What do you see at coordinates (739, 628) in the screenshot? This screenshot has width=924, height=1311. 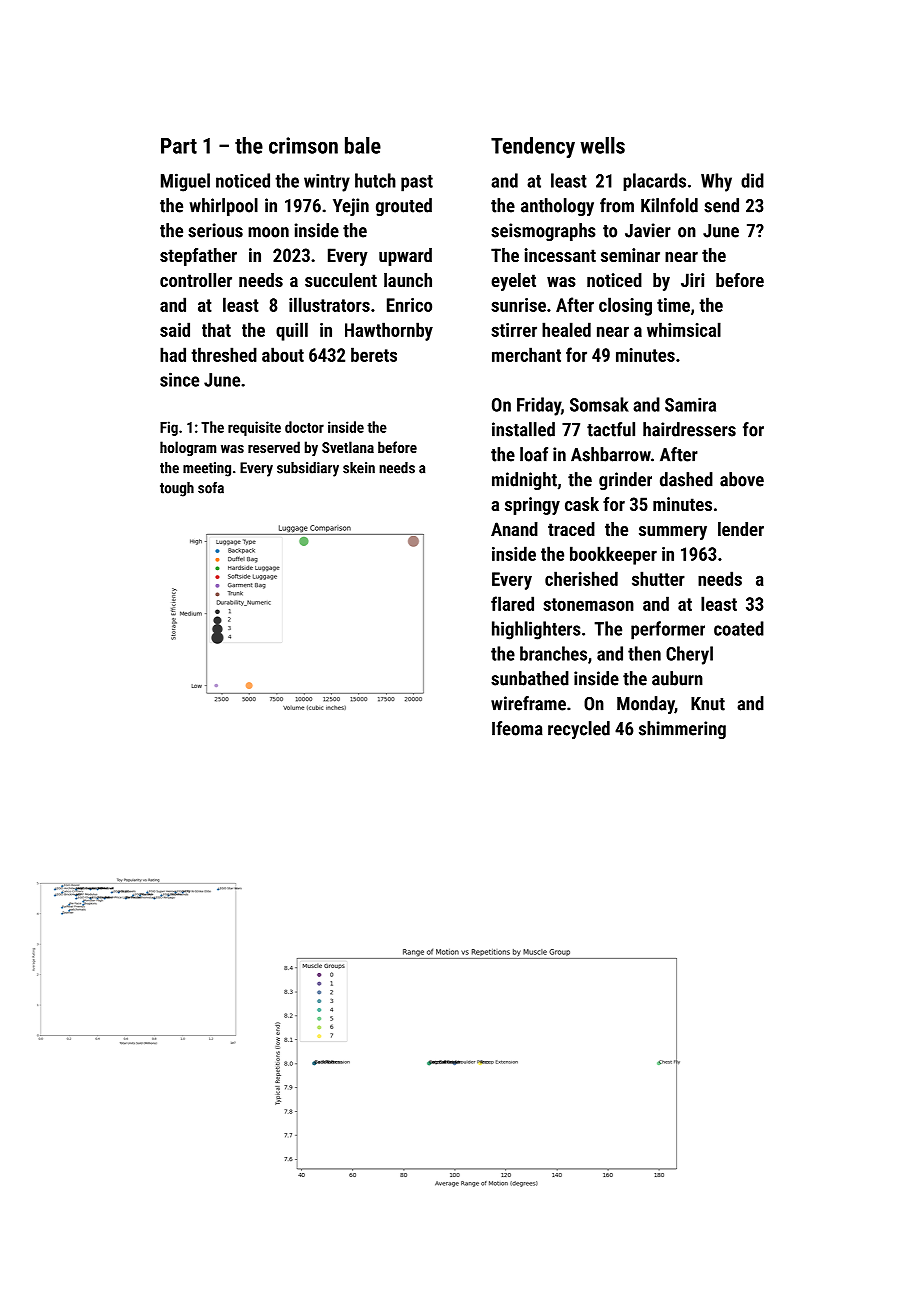 I see `coated` at bounding box center [739, 628].
